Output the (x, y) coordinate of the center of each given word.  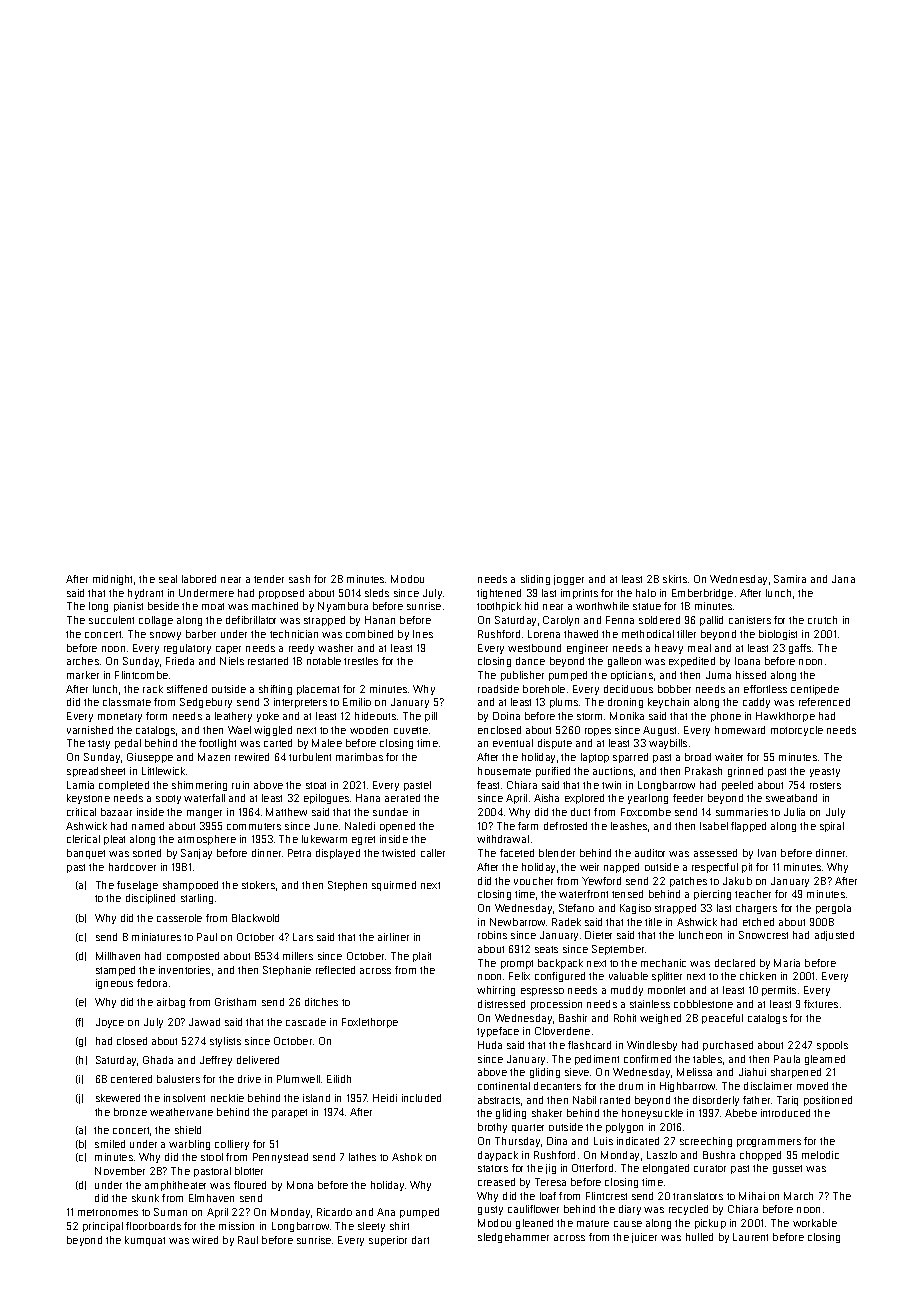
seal (168, 579)
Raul (248, 1240)
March (798, 1196)
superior (388, 1241)
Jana (843, 579)
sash (299, 579)
